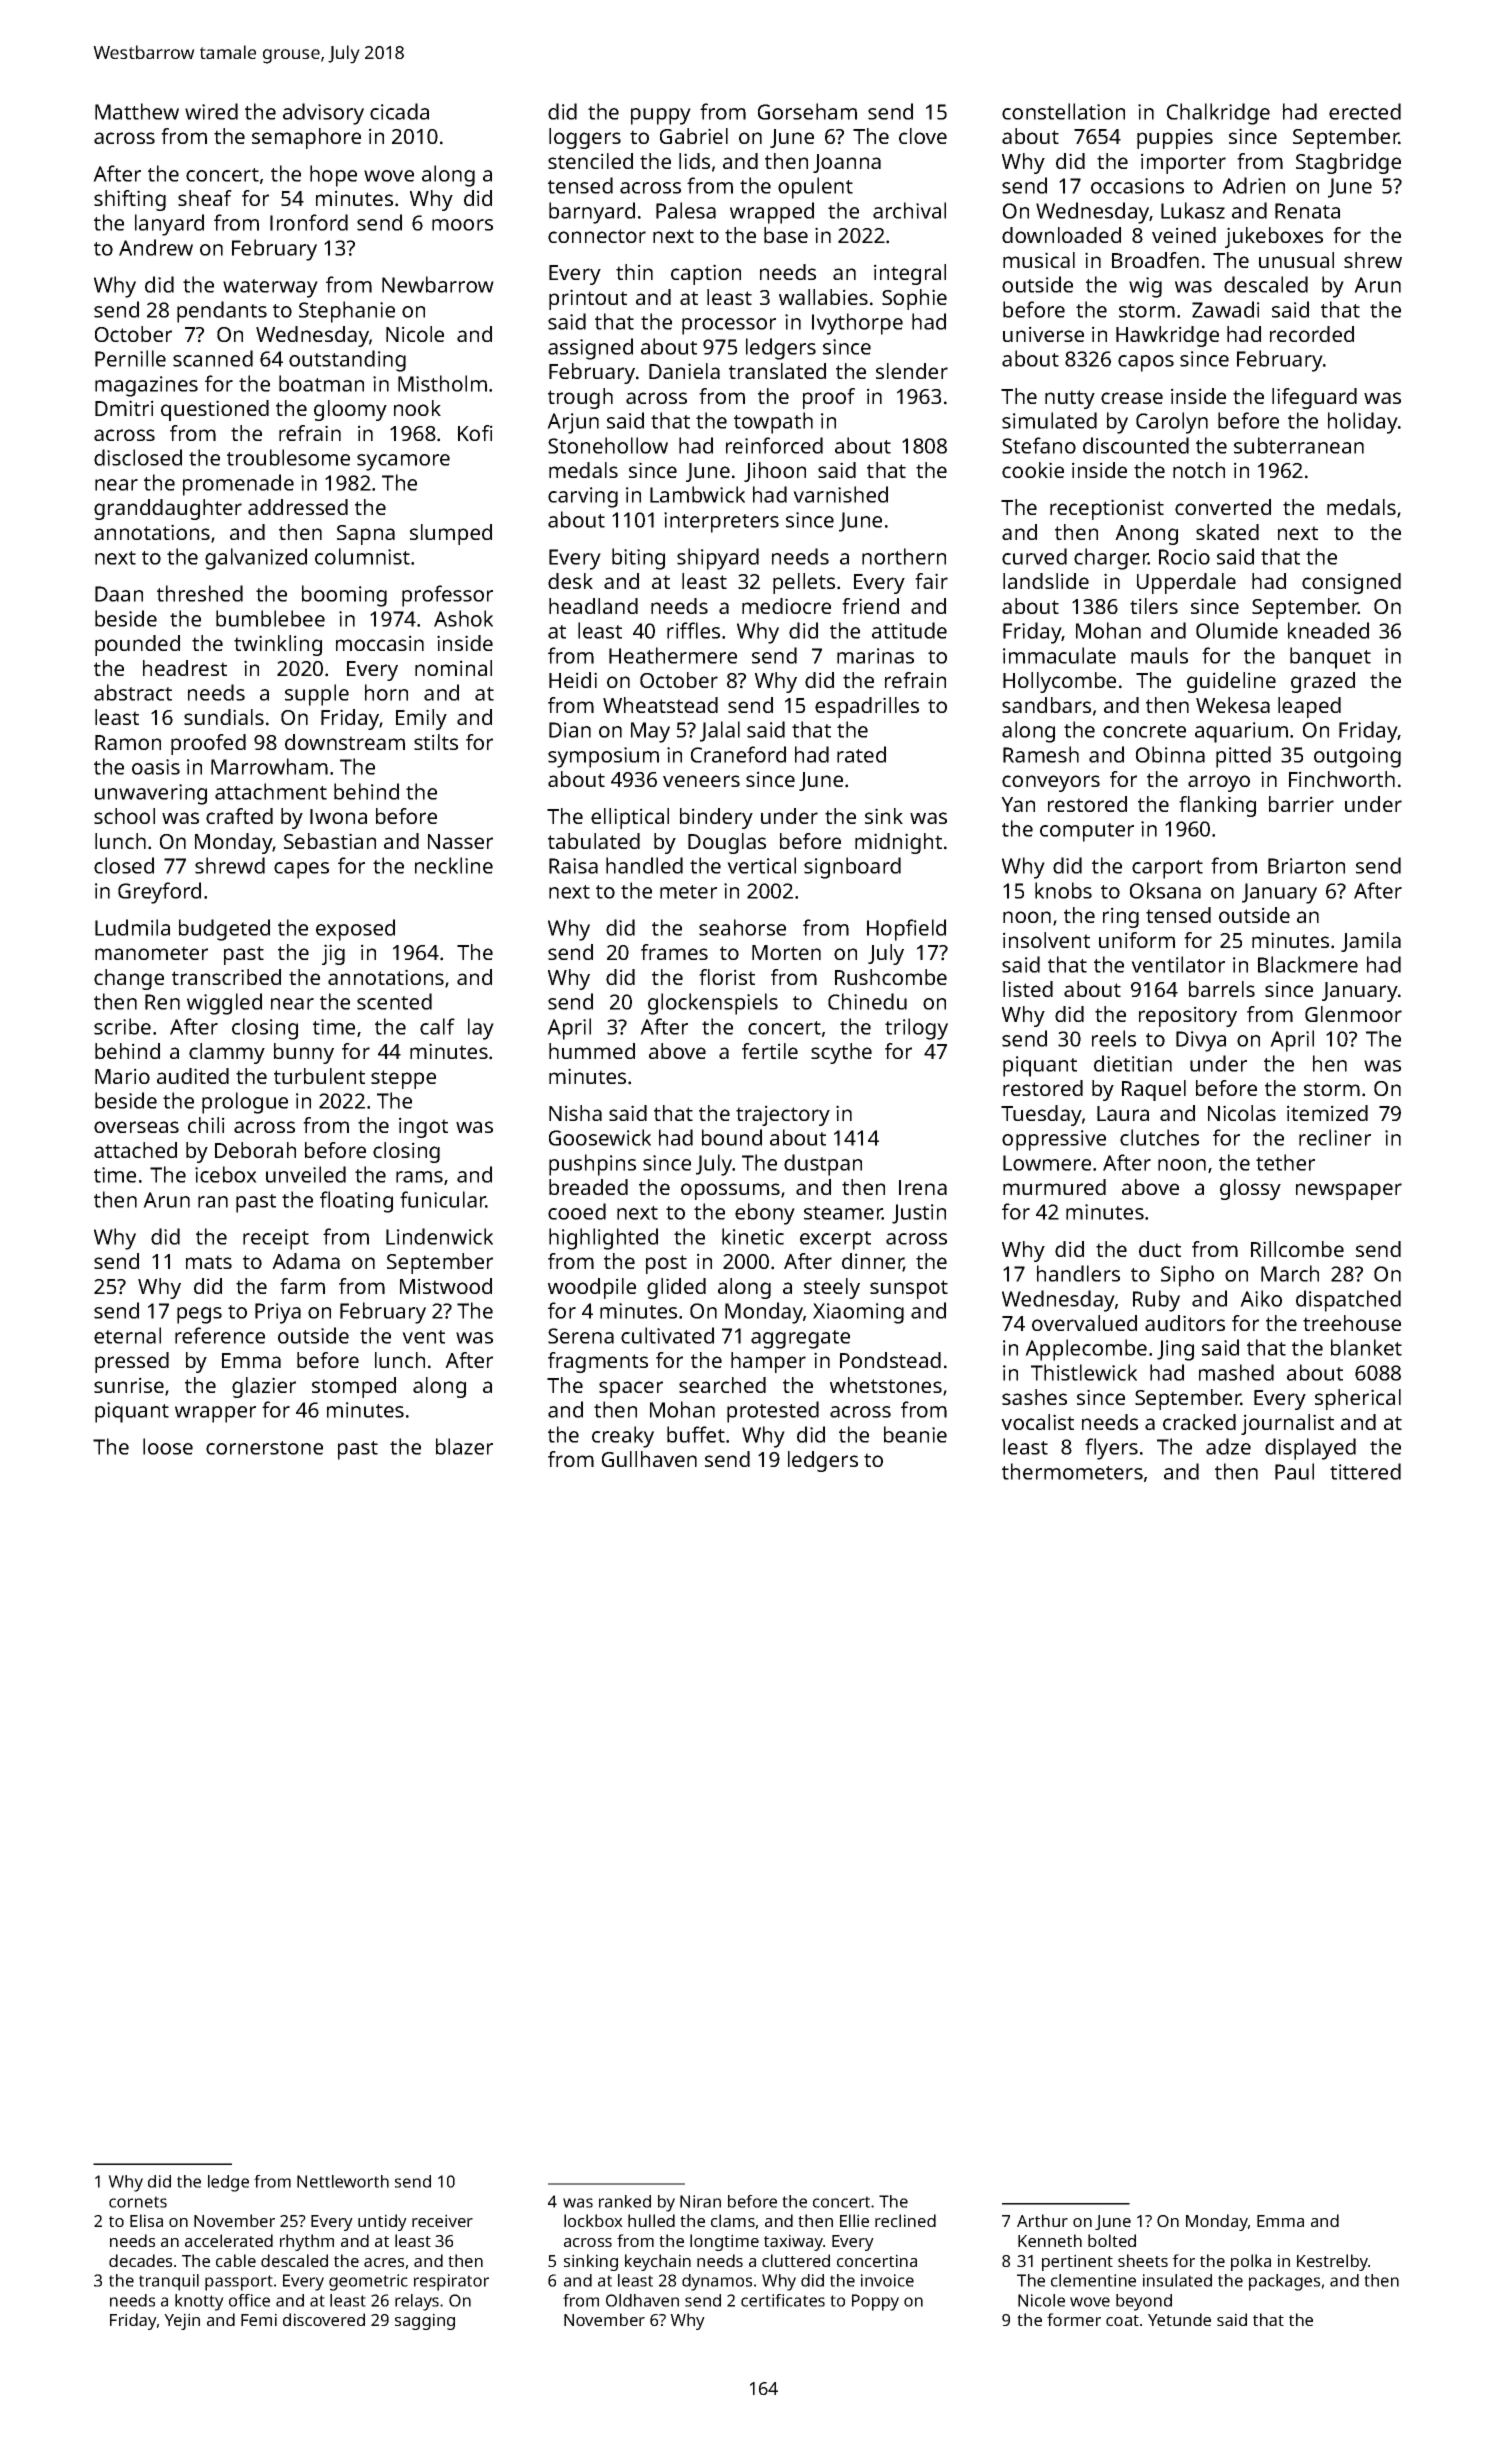  Describe the element at coordinates (1352, 1323) in the page. I see `treehouse` at that location.
